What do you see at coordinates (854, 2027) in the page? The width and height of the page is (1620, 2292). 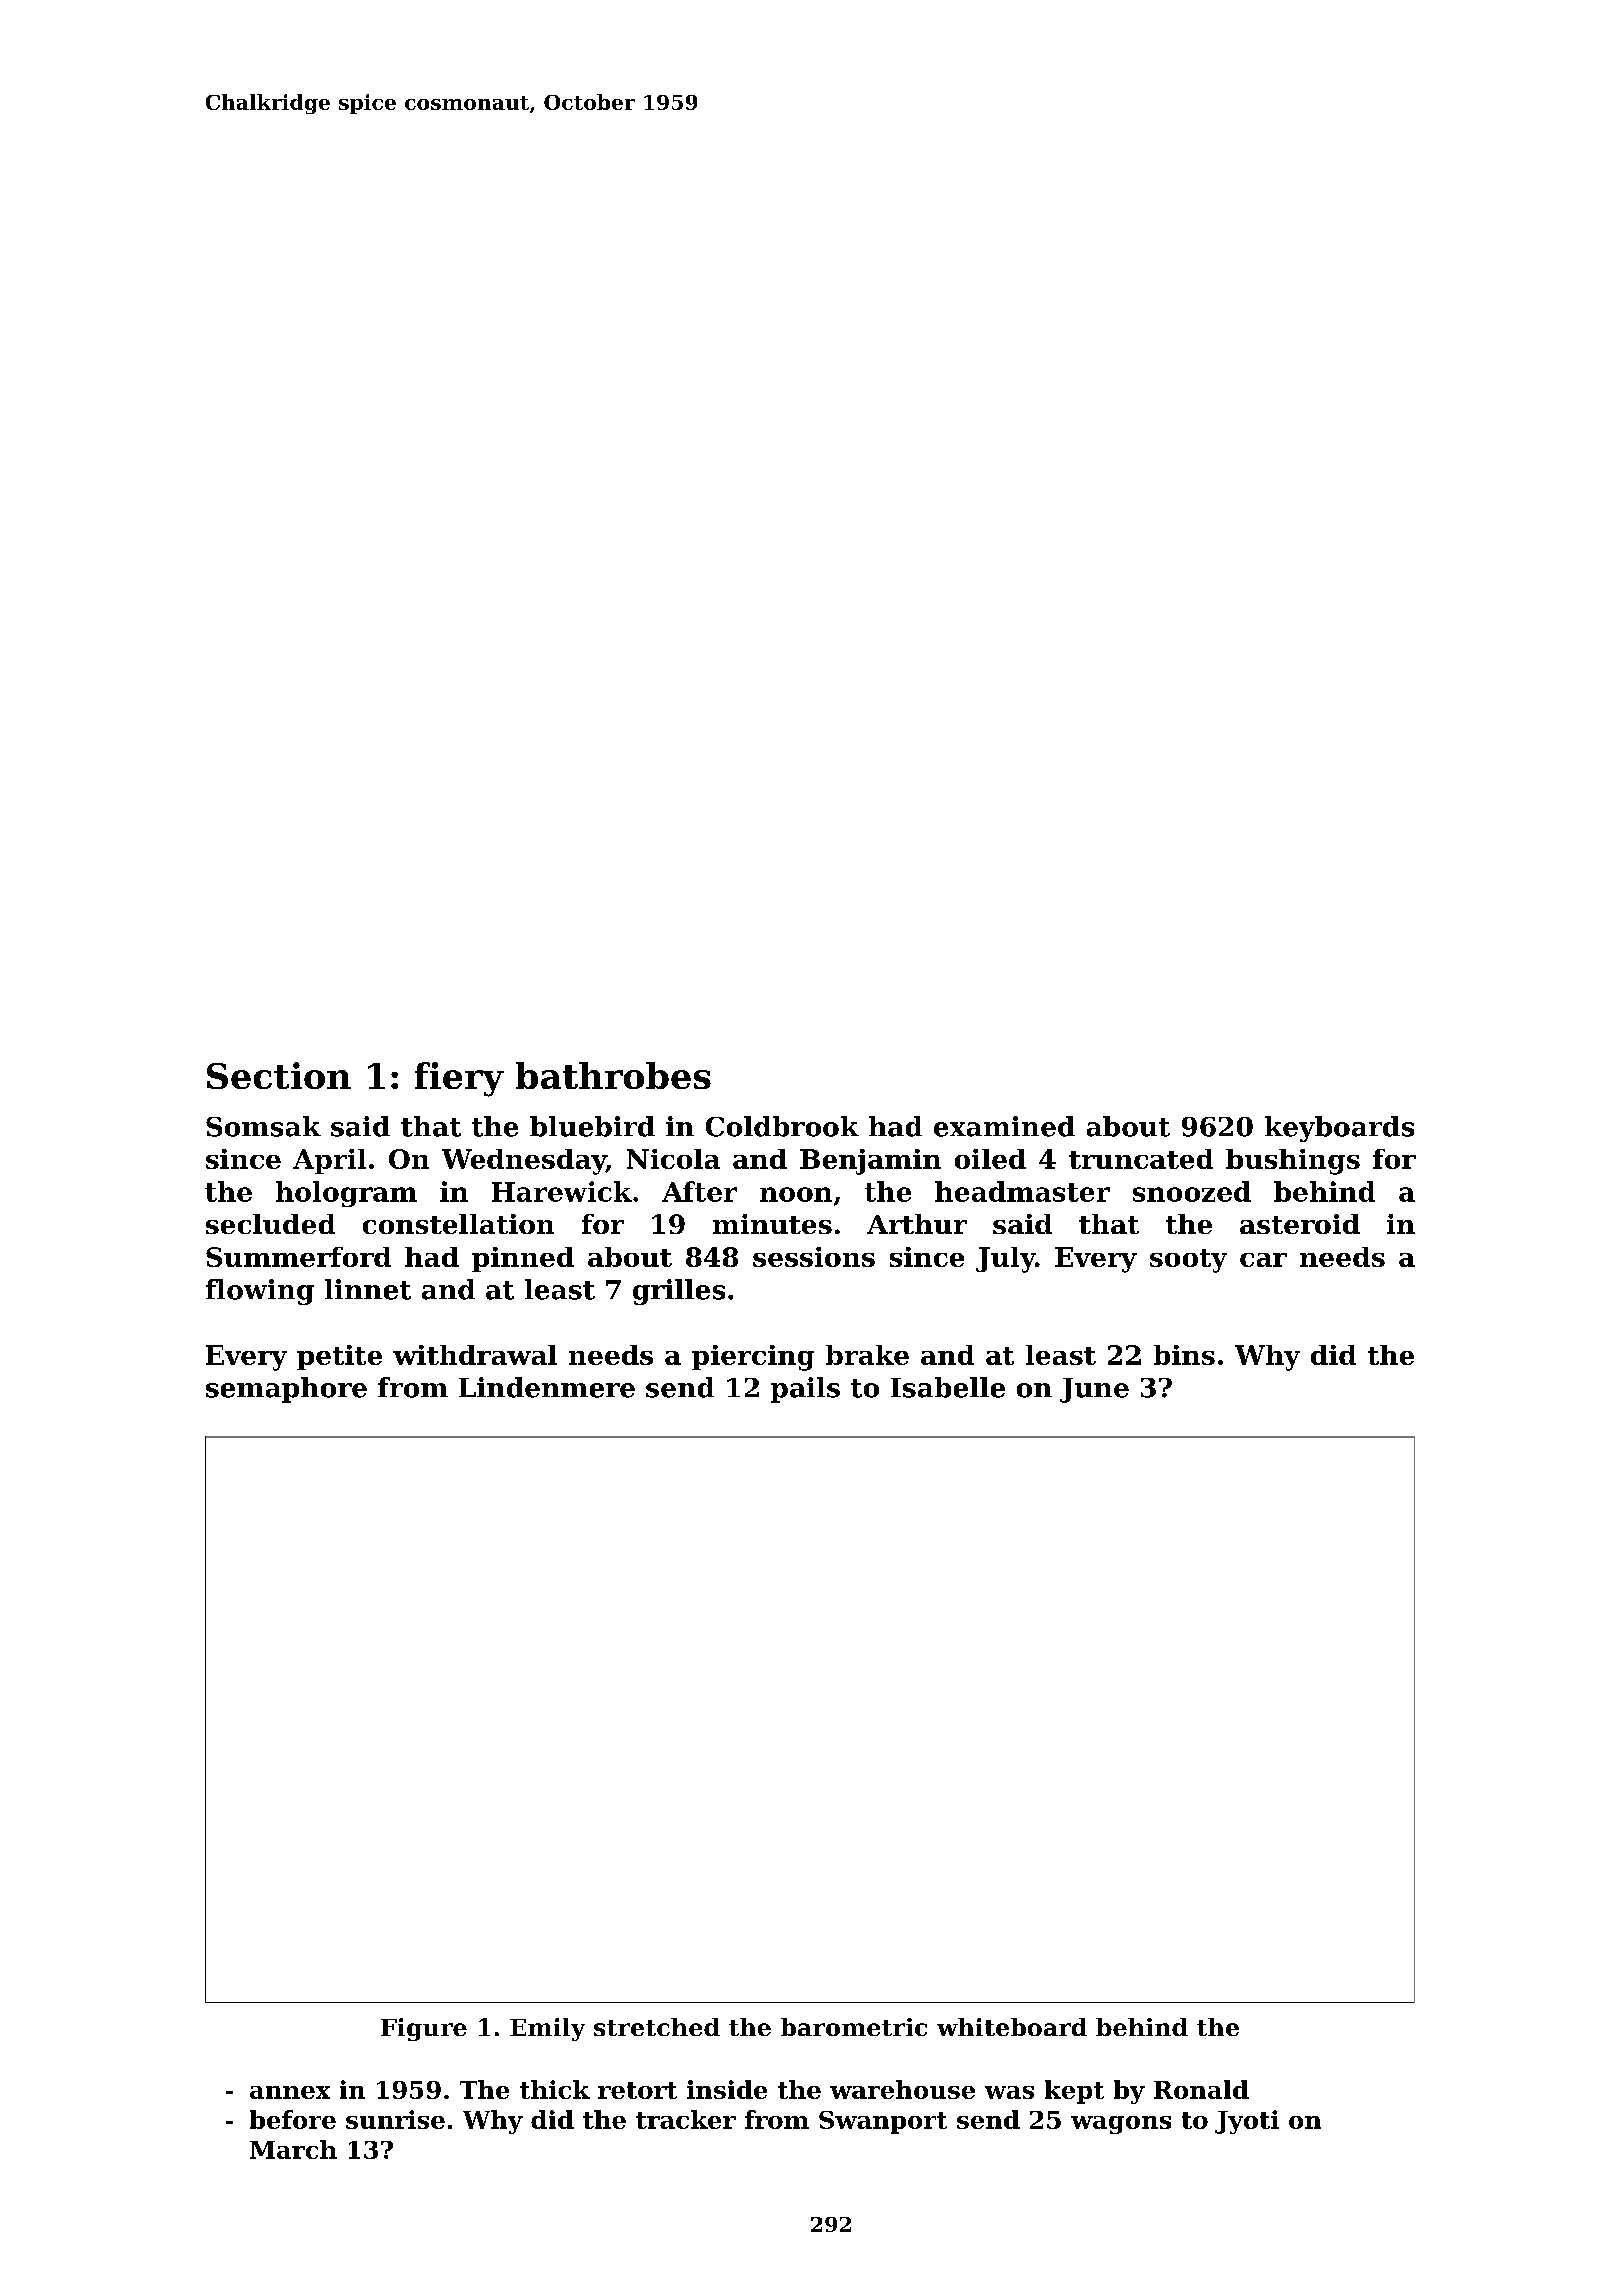 I see `barometric` at bounding box center [854, 2027].
